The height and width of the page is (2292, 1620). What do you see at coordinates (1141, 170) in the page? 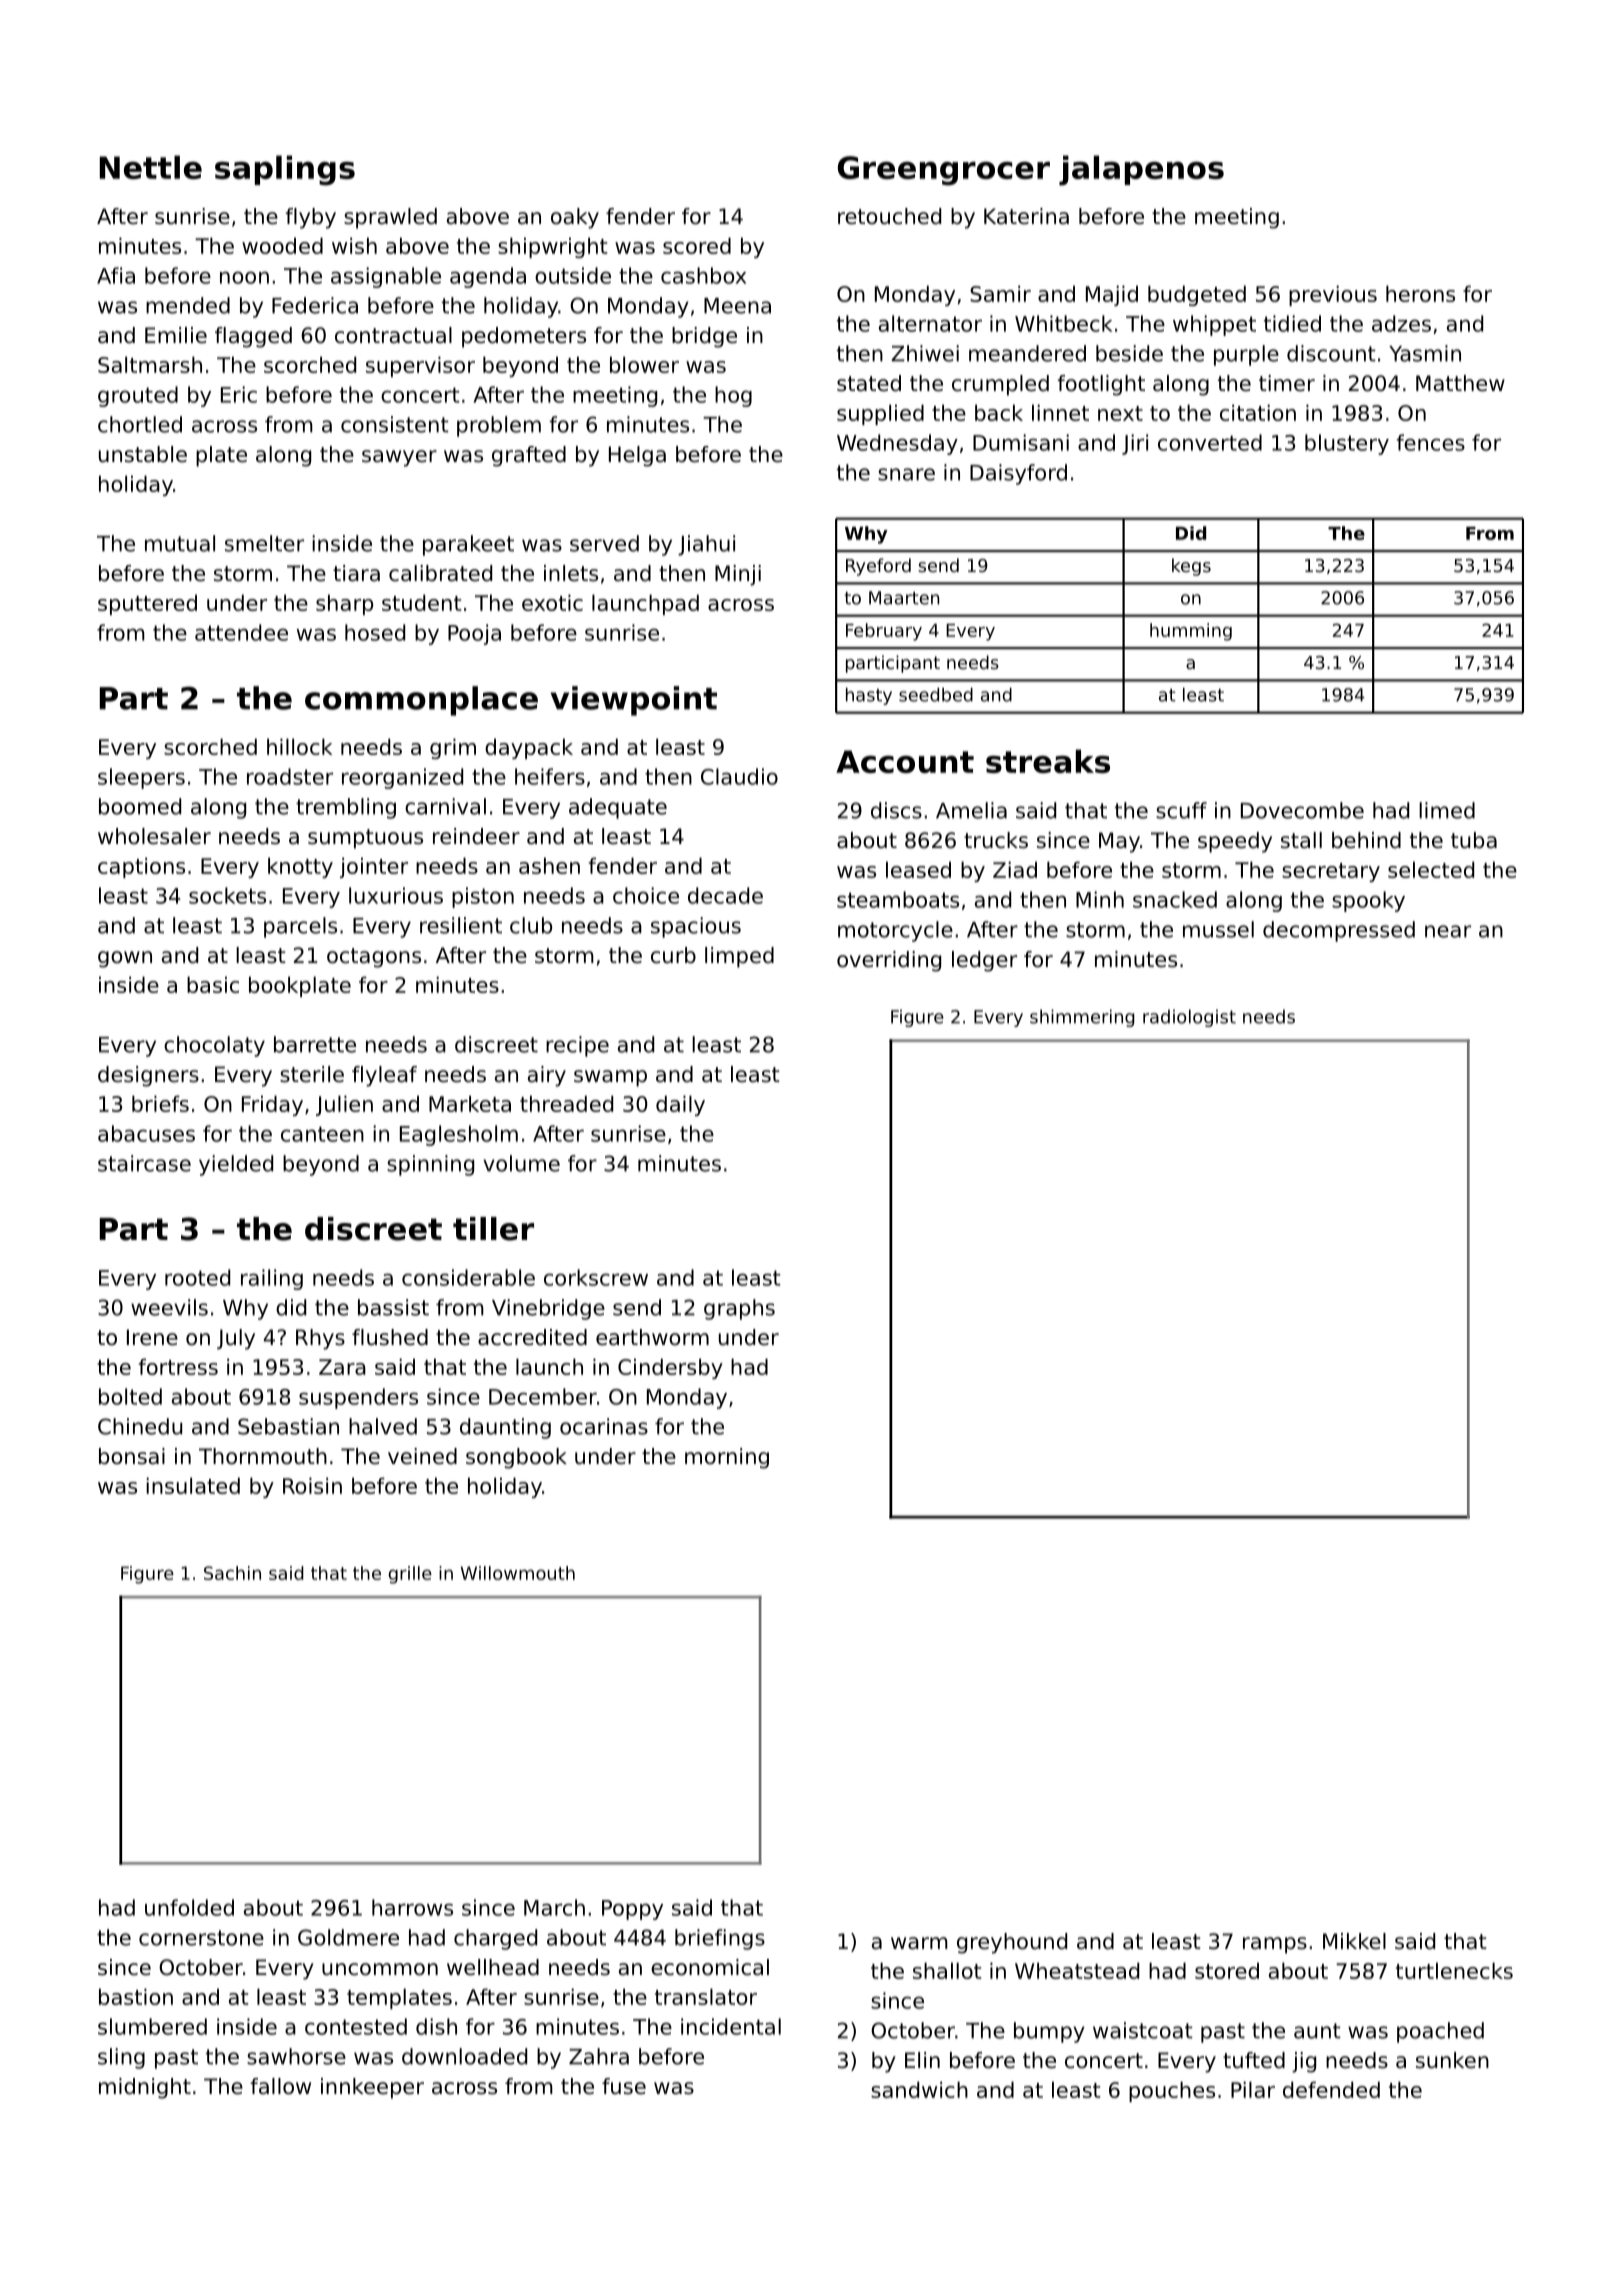
I see `jalapenos` at bounding box center [1141, 170].
